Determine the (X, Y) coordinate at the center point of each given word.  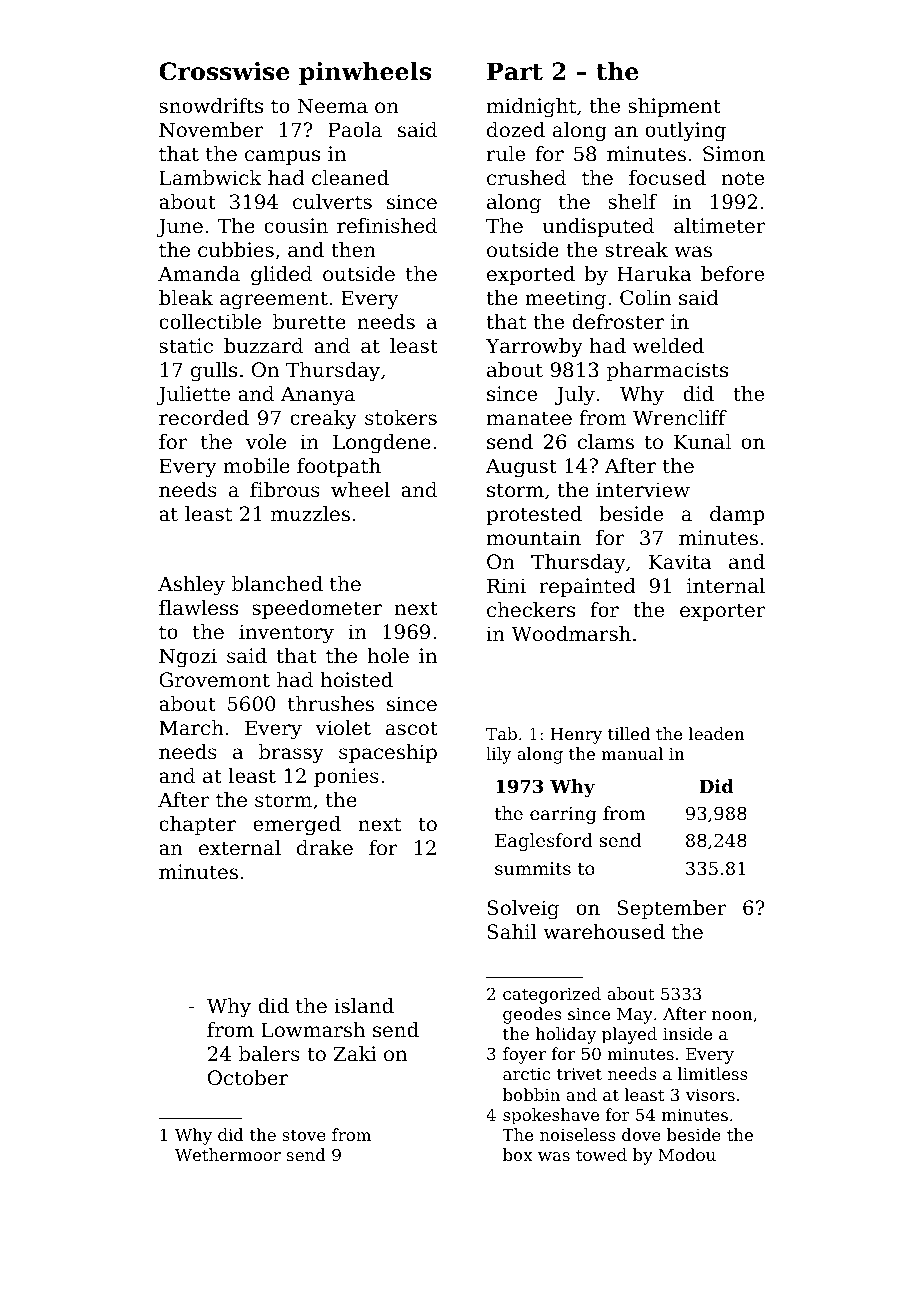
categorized (552, 995)
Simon (734, 154)
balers (269, 1054)
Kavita (680, 562)
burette (309, 322)
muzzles (310, 514)
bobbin (531, 1094)
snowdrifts (211, 106)
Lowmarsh (313, 1030)
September (671, 909)
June (180, 227)
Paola (355, 130)
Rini (506, 585)
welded (668, 346)
